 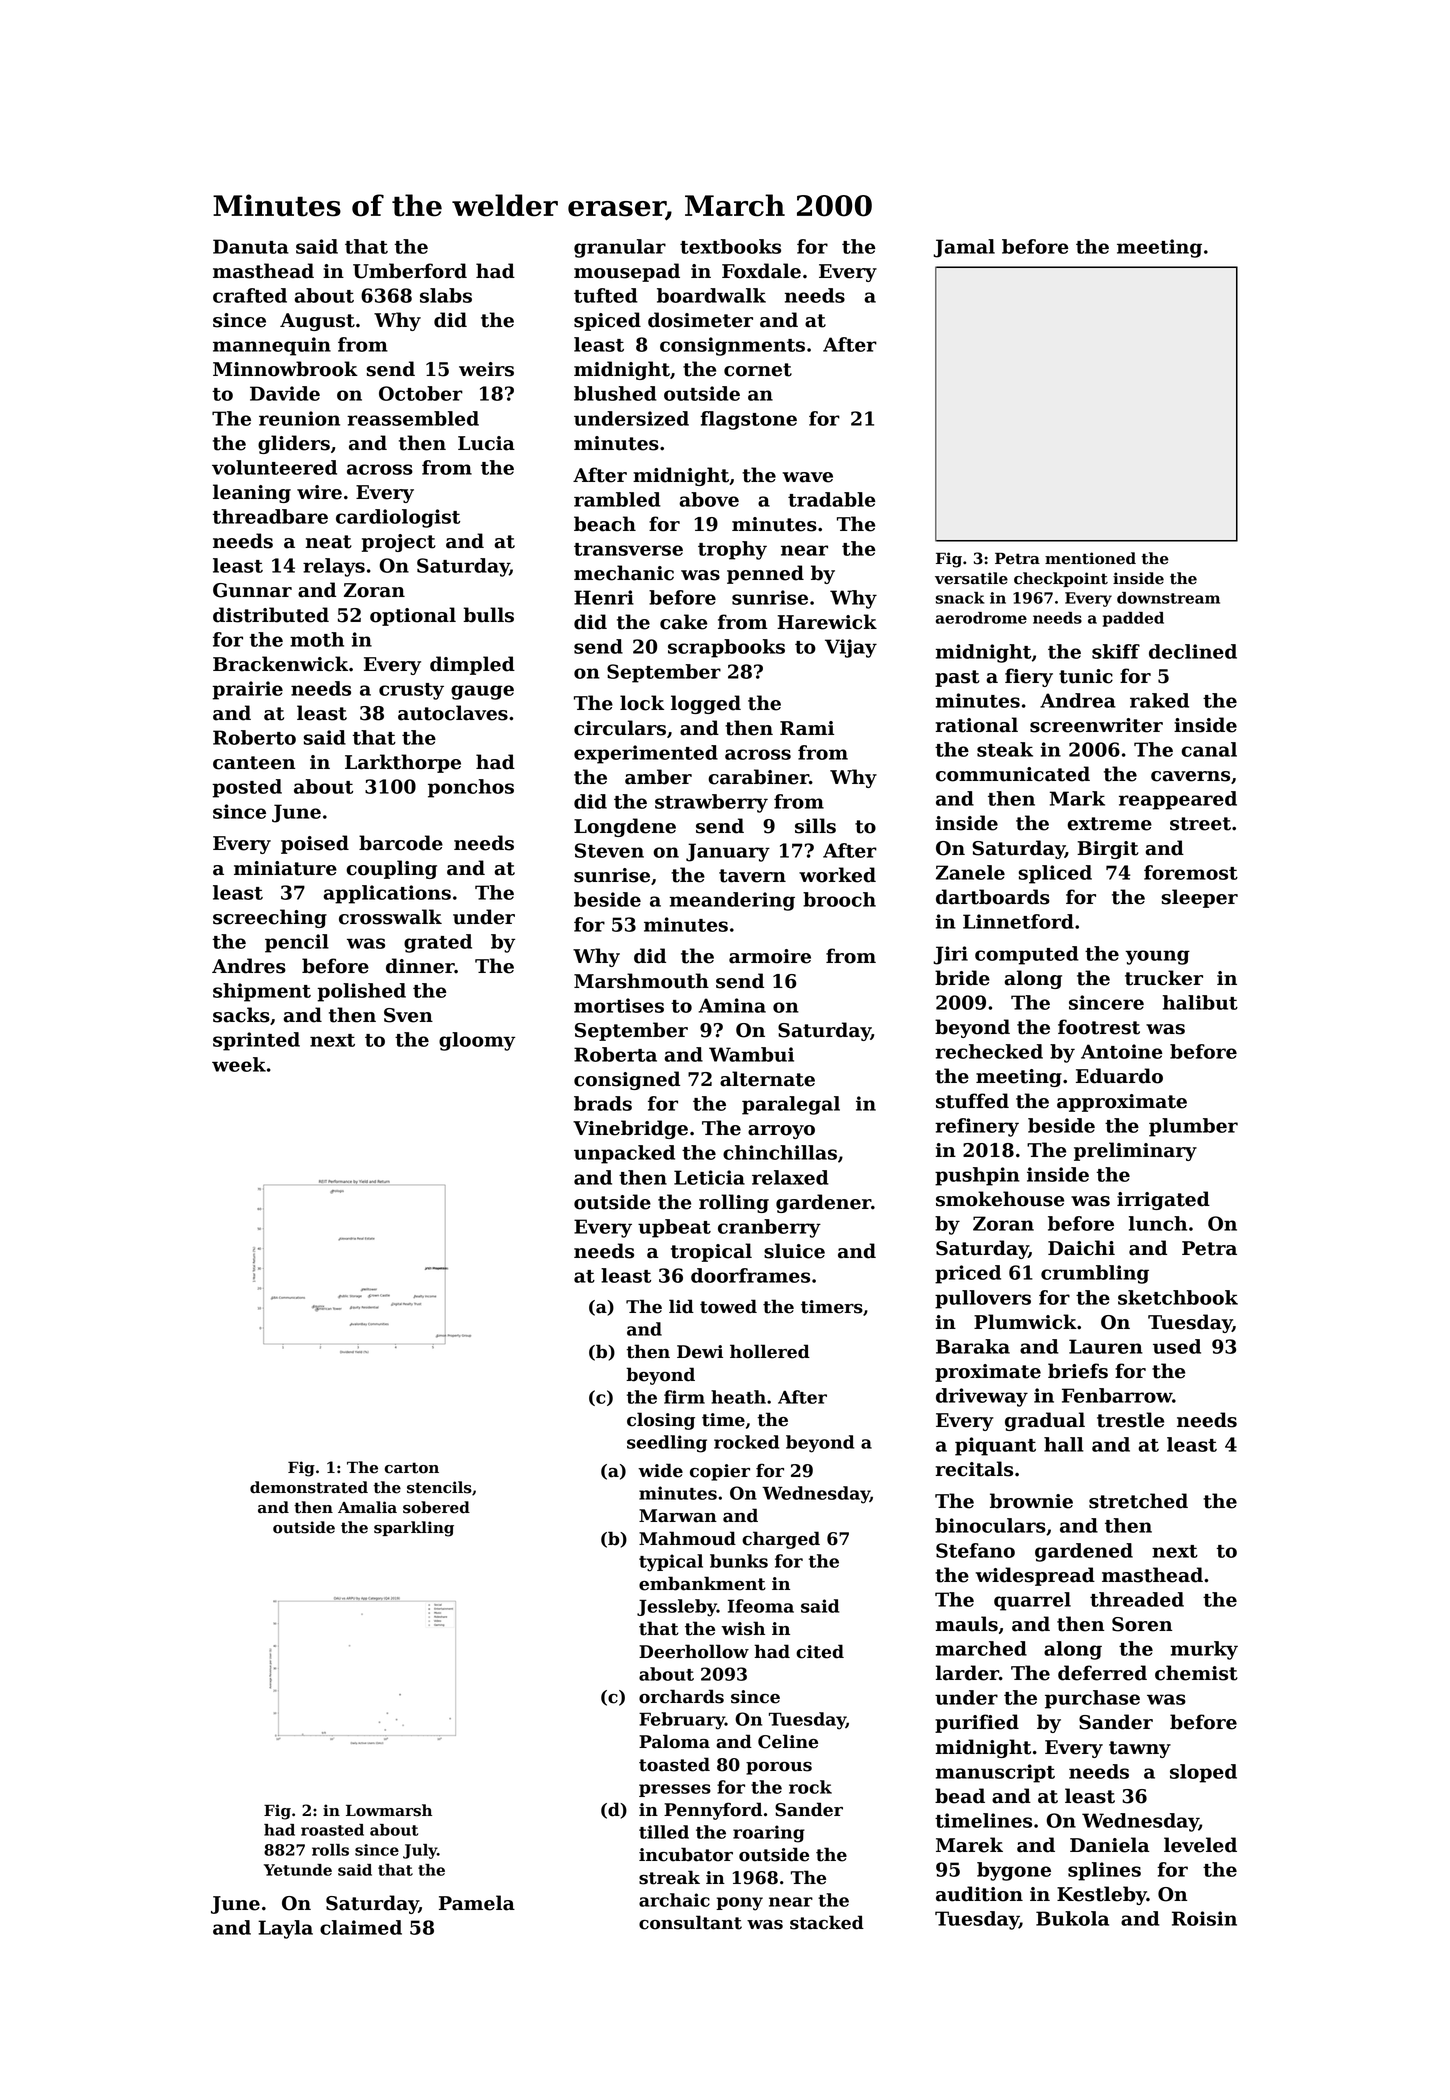 I want to click on Lowmarsh, so click(x=389, y=1810).
